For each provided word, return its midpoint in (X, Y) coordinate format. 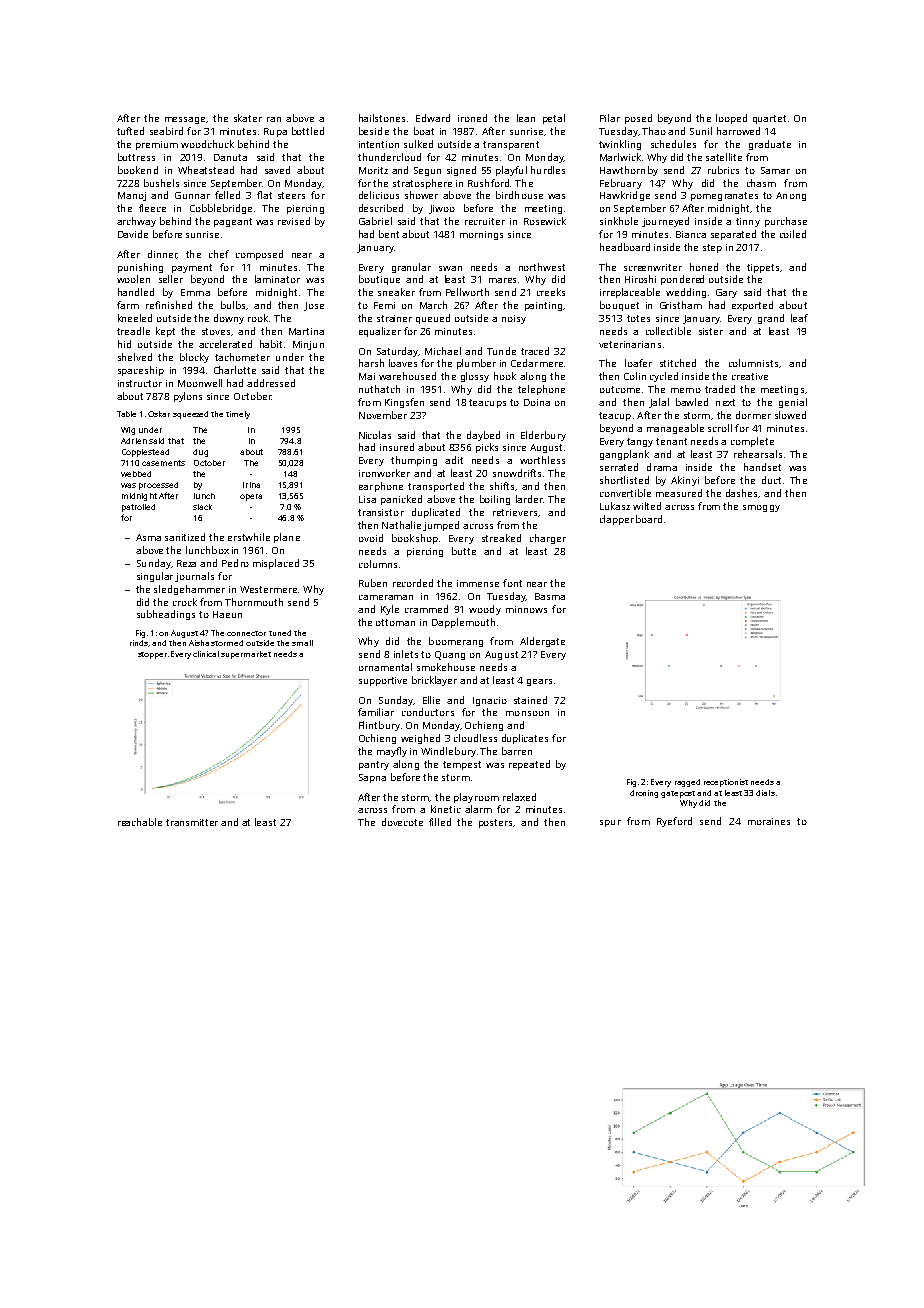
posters (495, 823)
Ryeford (674, 822)
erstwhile (249, 537)
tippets (763, 268)
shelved (135, 357)
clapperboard (631, 520)
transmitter (192, 822)
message (185, 120)
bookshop (415, 539)
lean (526, 118)
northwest (542, 267)
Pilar (610, 118)
